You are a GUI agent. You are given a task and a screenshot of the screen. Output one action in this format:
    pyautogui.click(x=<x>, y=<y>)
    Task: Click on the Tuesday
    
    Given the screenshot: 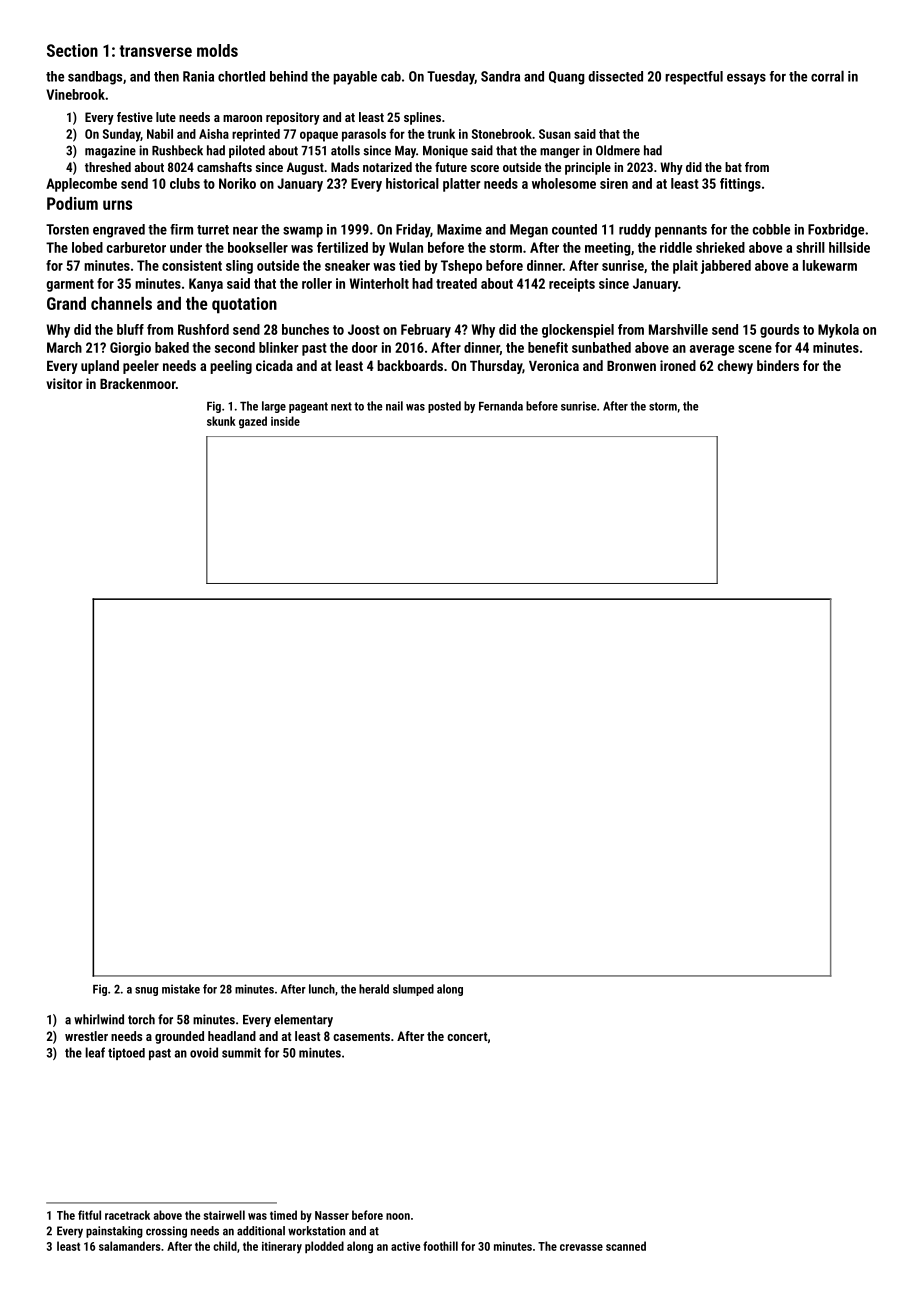 What is the action you would take?
    pyautogui.click(x=451, y=78)
